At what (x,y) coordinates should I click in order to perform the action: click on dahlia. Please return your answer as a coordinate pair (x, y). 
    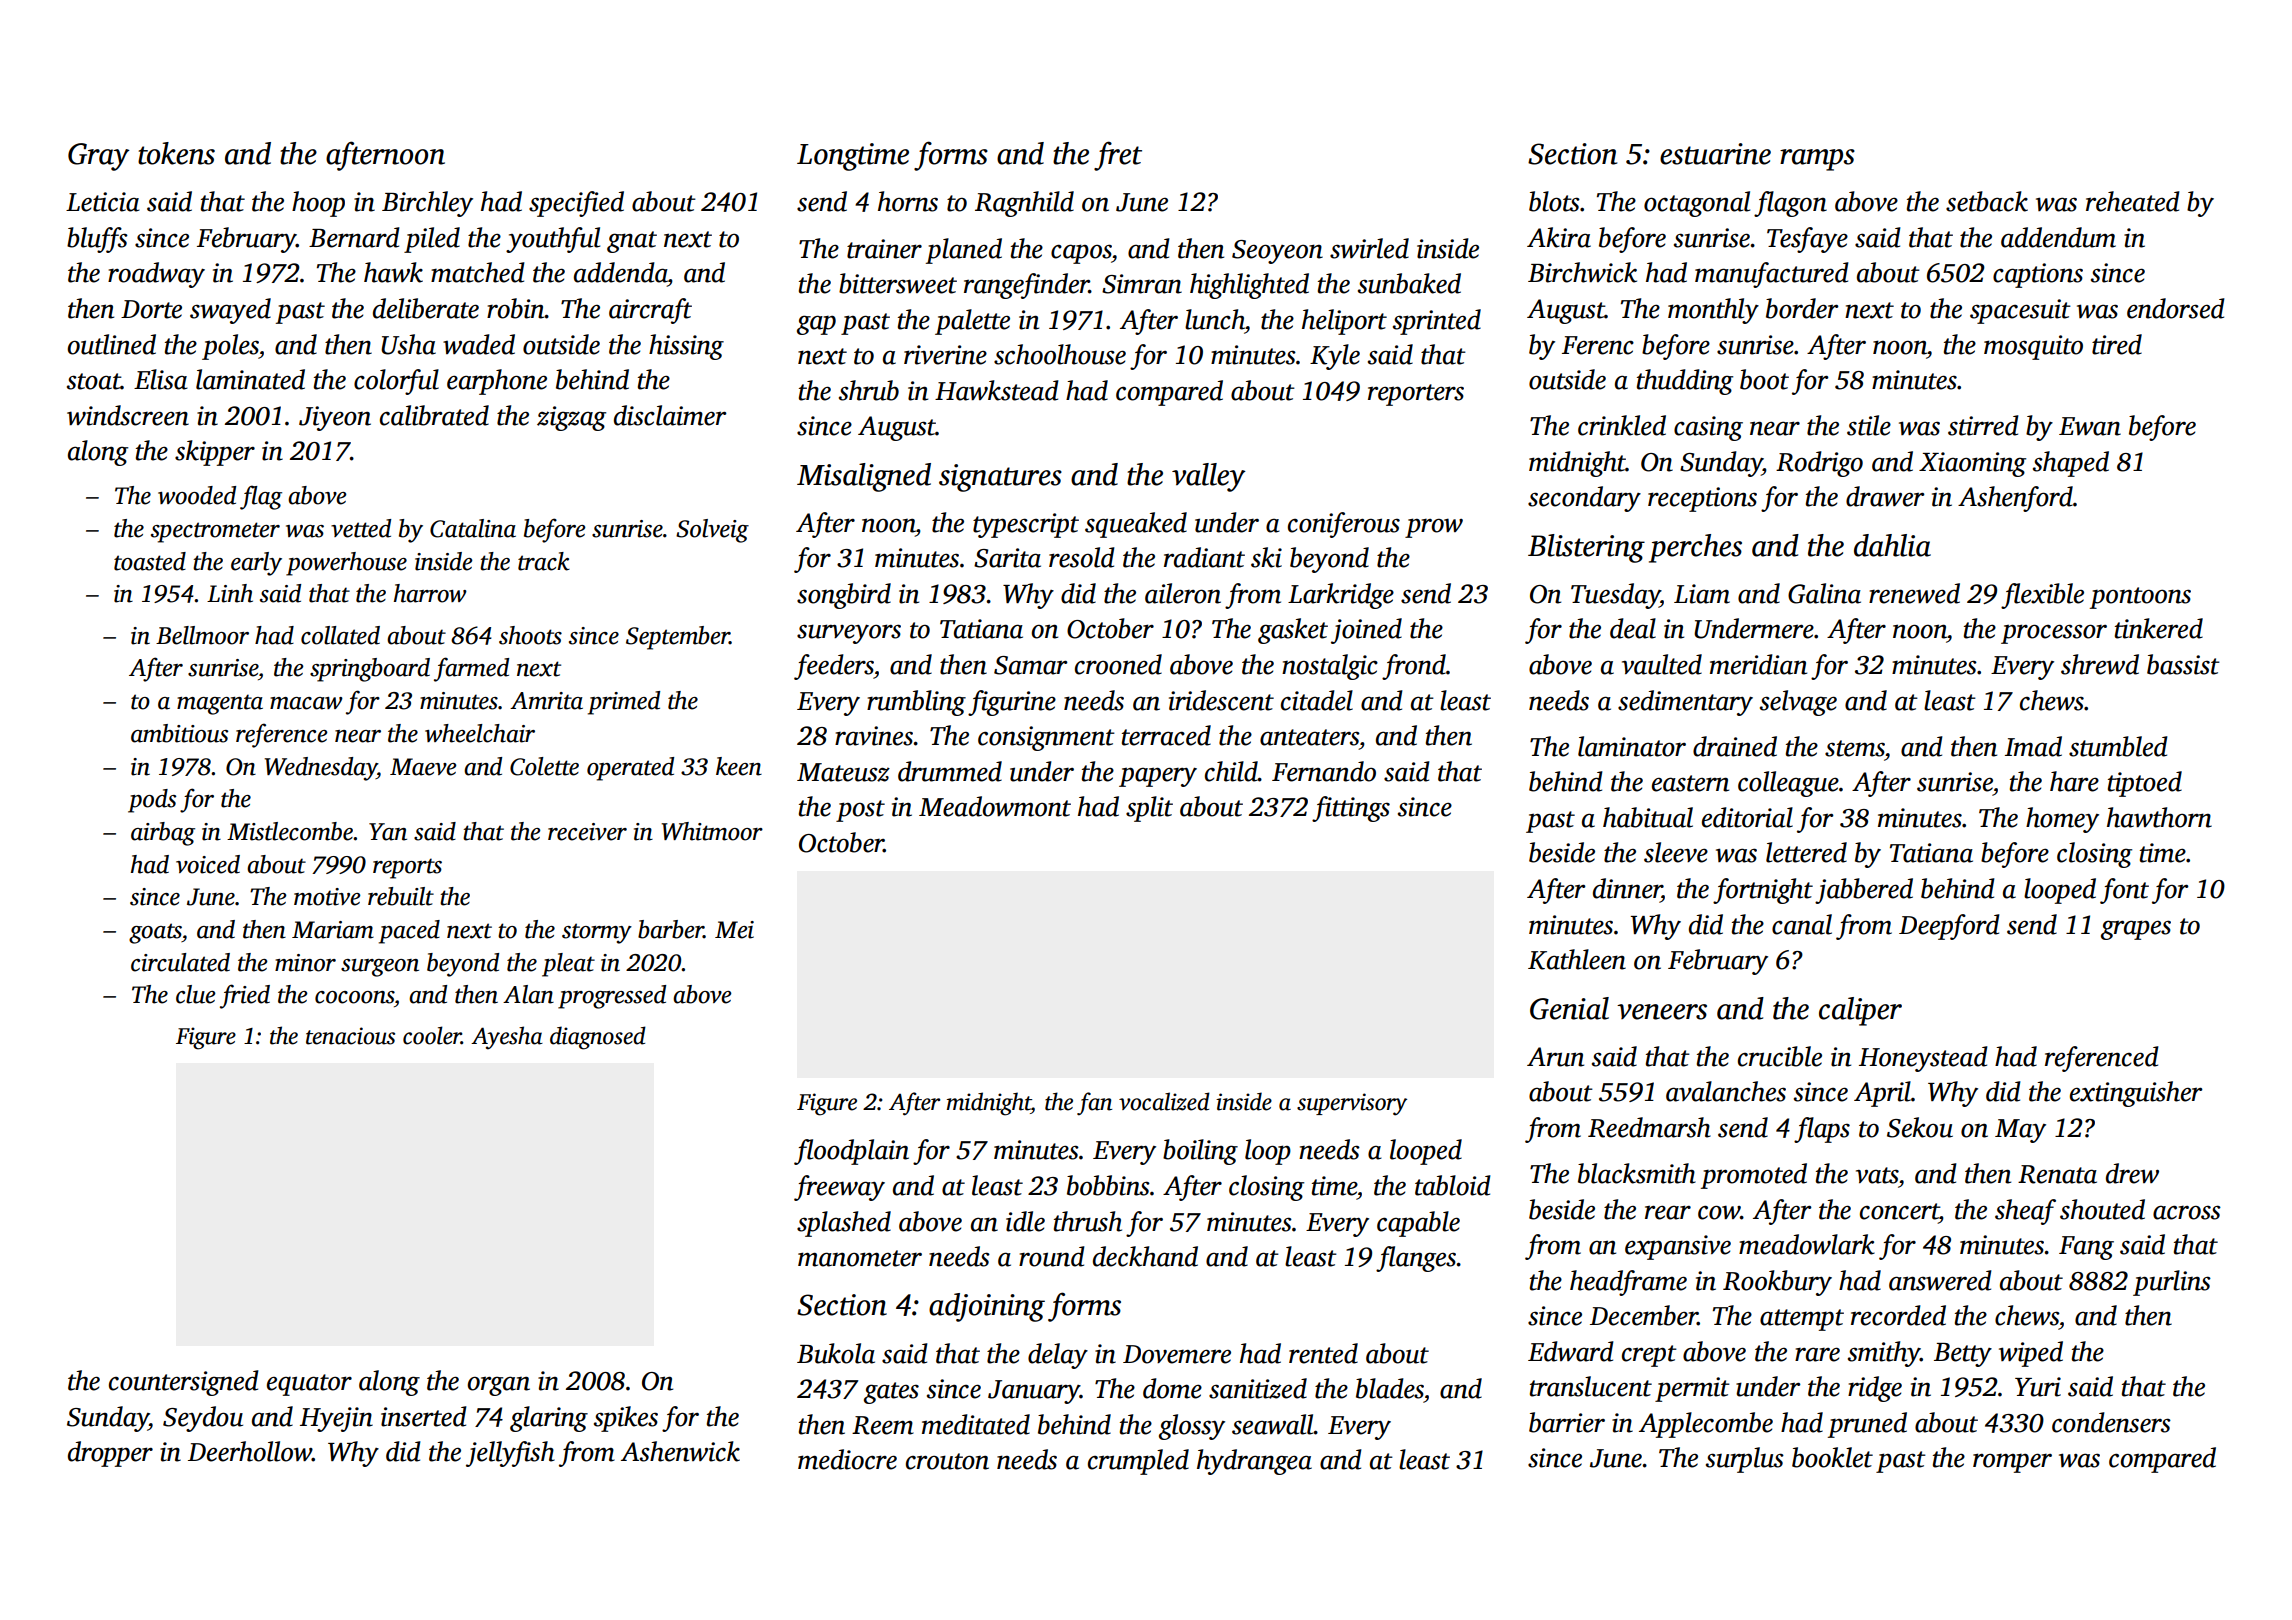
    Looking at the image, I should click on (1892, 545).
